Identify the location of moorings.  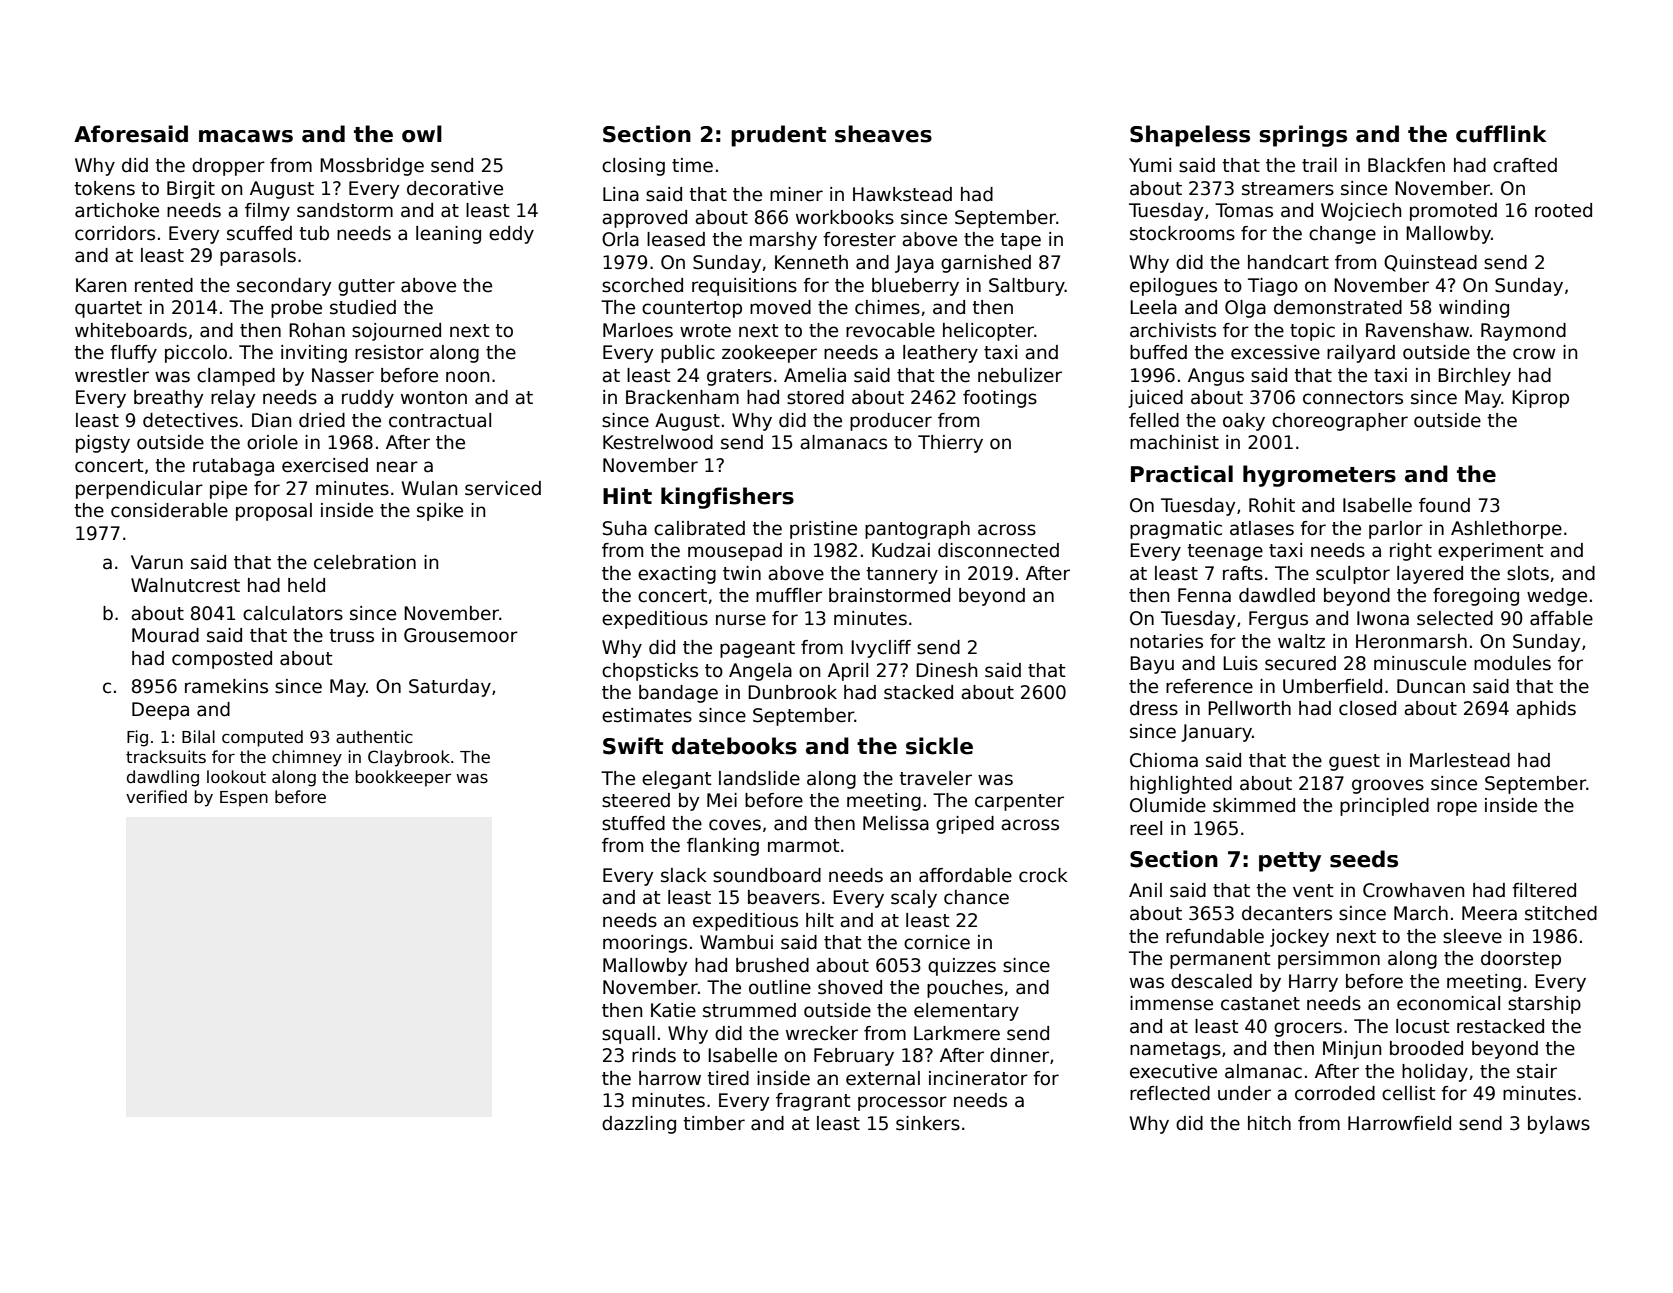
(645, 944).
